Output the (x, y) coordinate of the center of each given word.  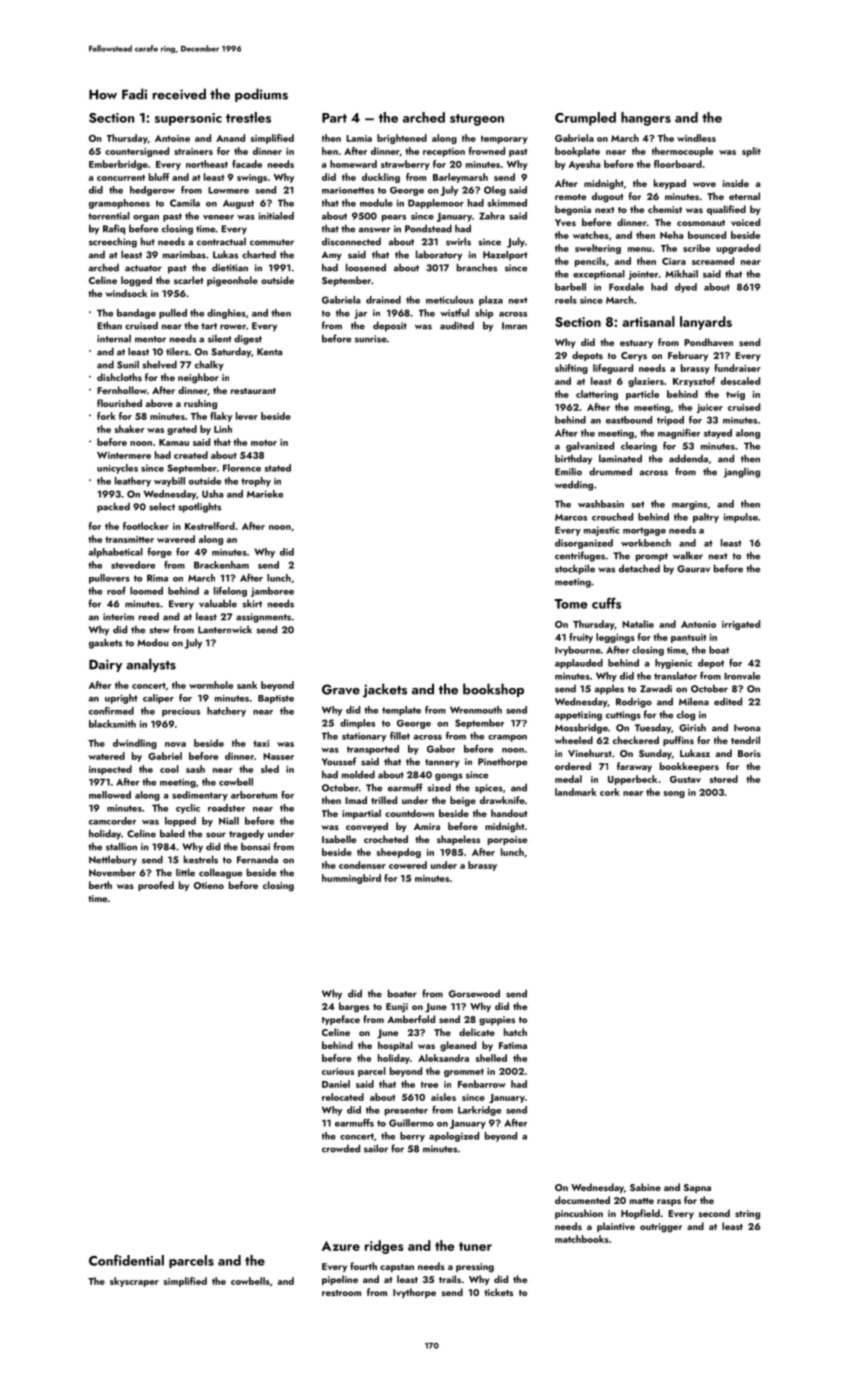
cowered (408, 865)
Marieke (265, 494)
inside (736, 183)
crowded (341, 1148)
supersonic (188, 119)
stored (724, 779)
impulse (741, 518)
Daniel (336, 1084)
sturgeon (477, 120)
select (162, 506)
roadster (226, 808)
